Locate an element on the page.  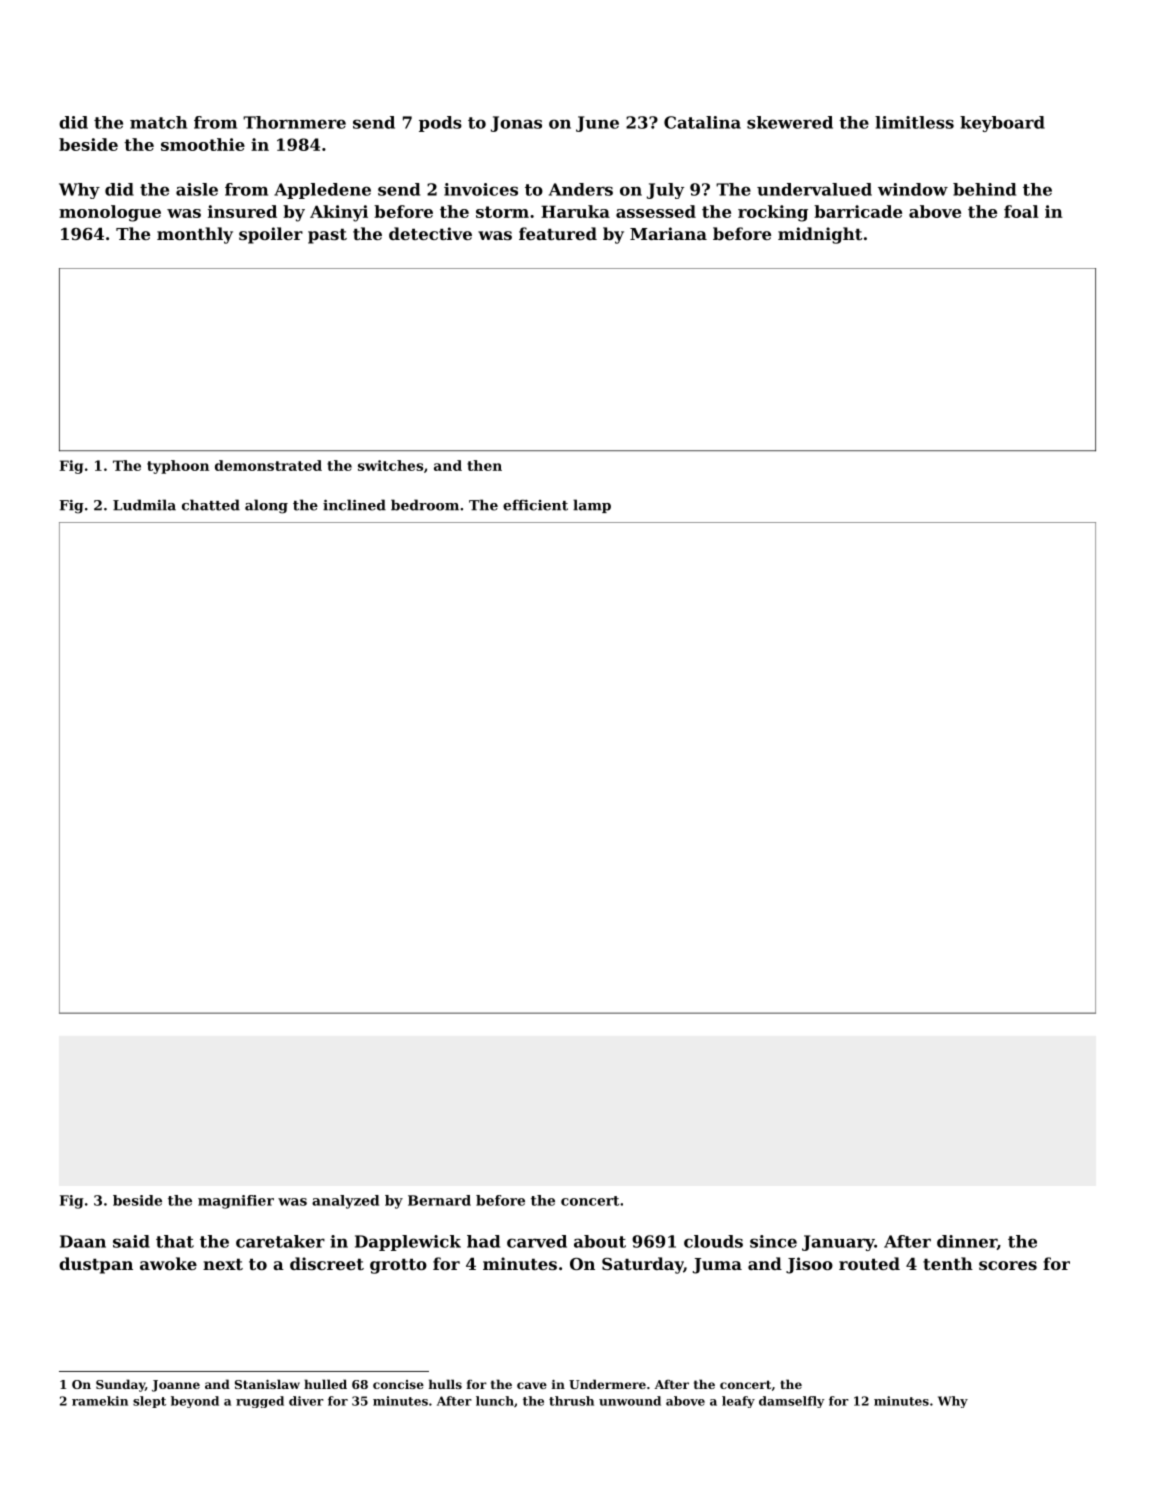
skewered is located at coordinates (790, 122).
